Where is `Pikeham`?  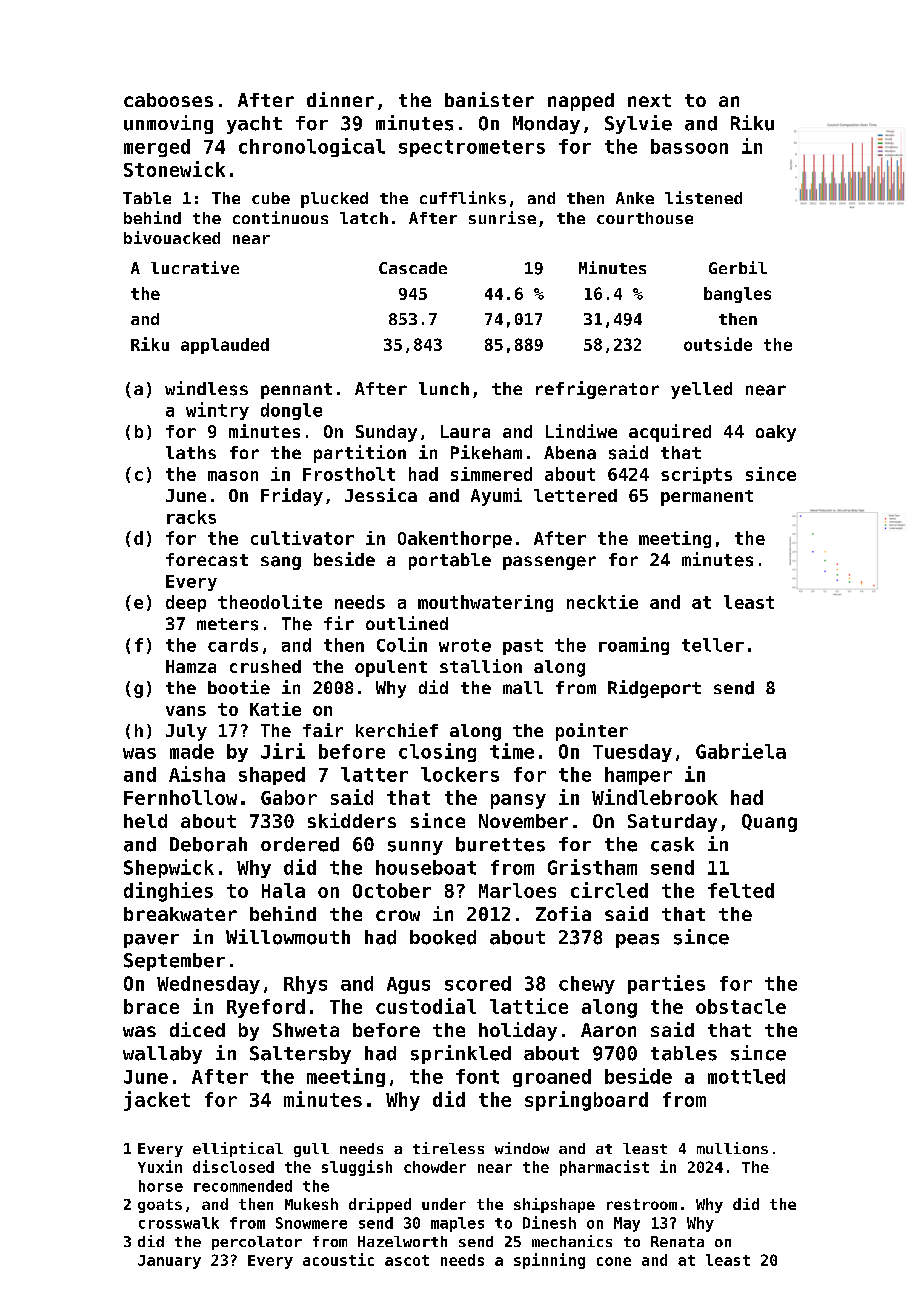 Pikeham is located at coordinates (486, 452).
